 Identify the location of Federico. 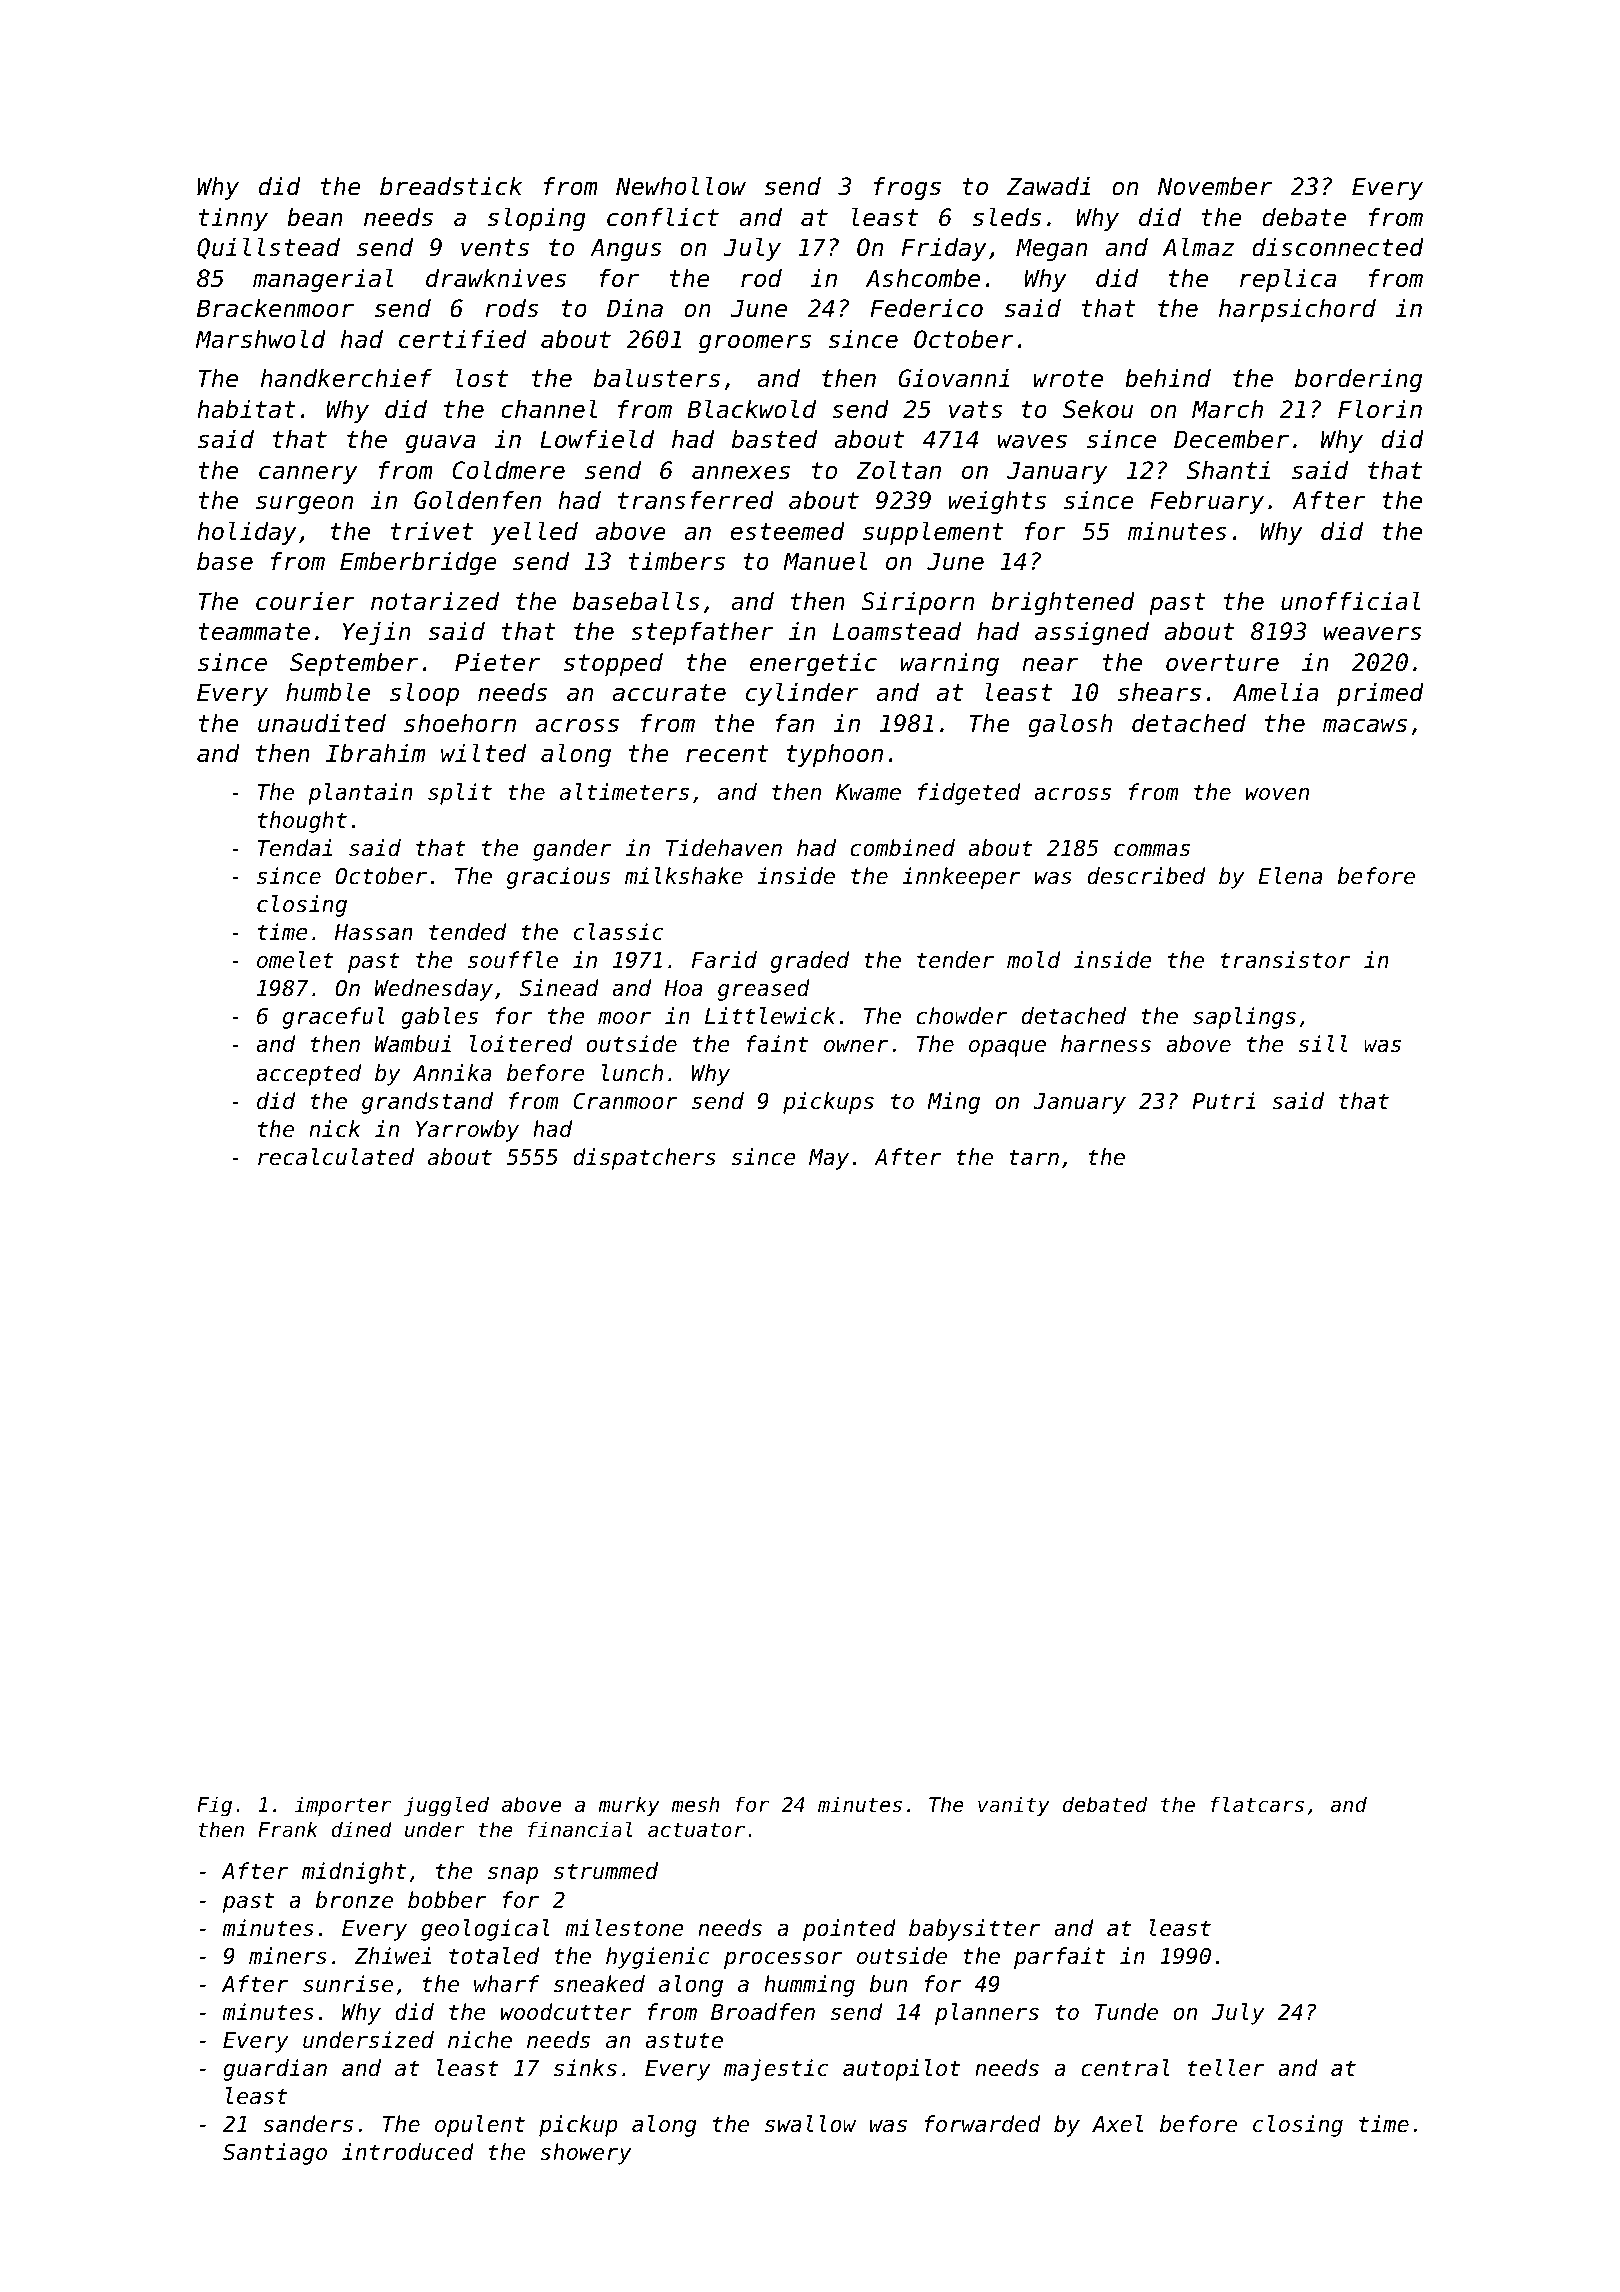
(926, 308).
